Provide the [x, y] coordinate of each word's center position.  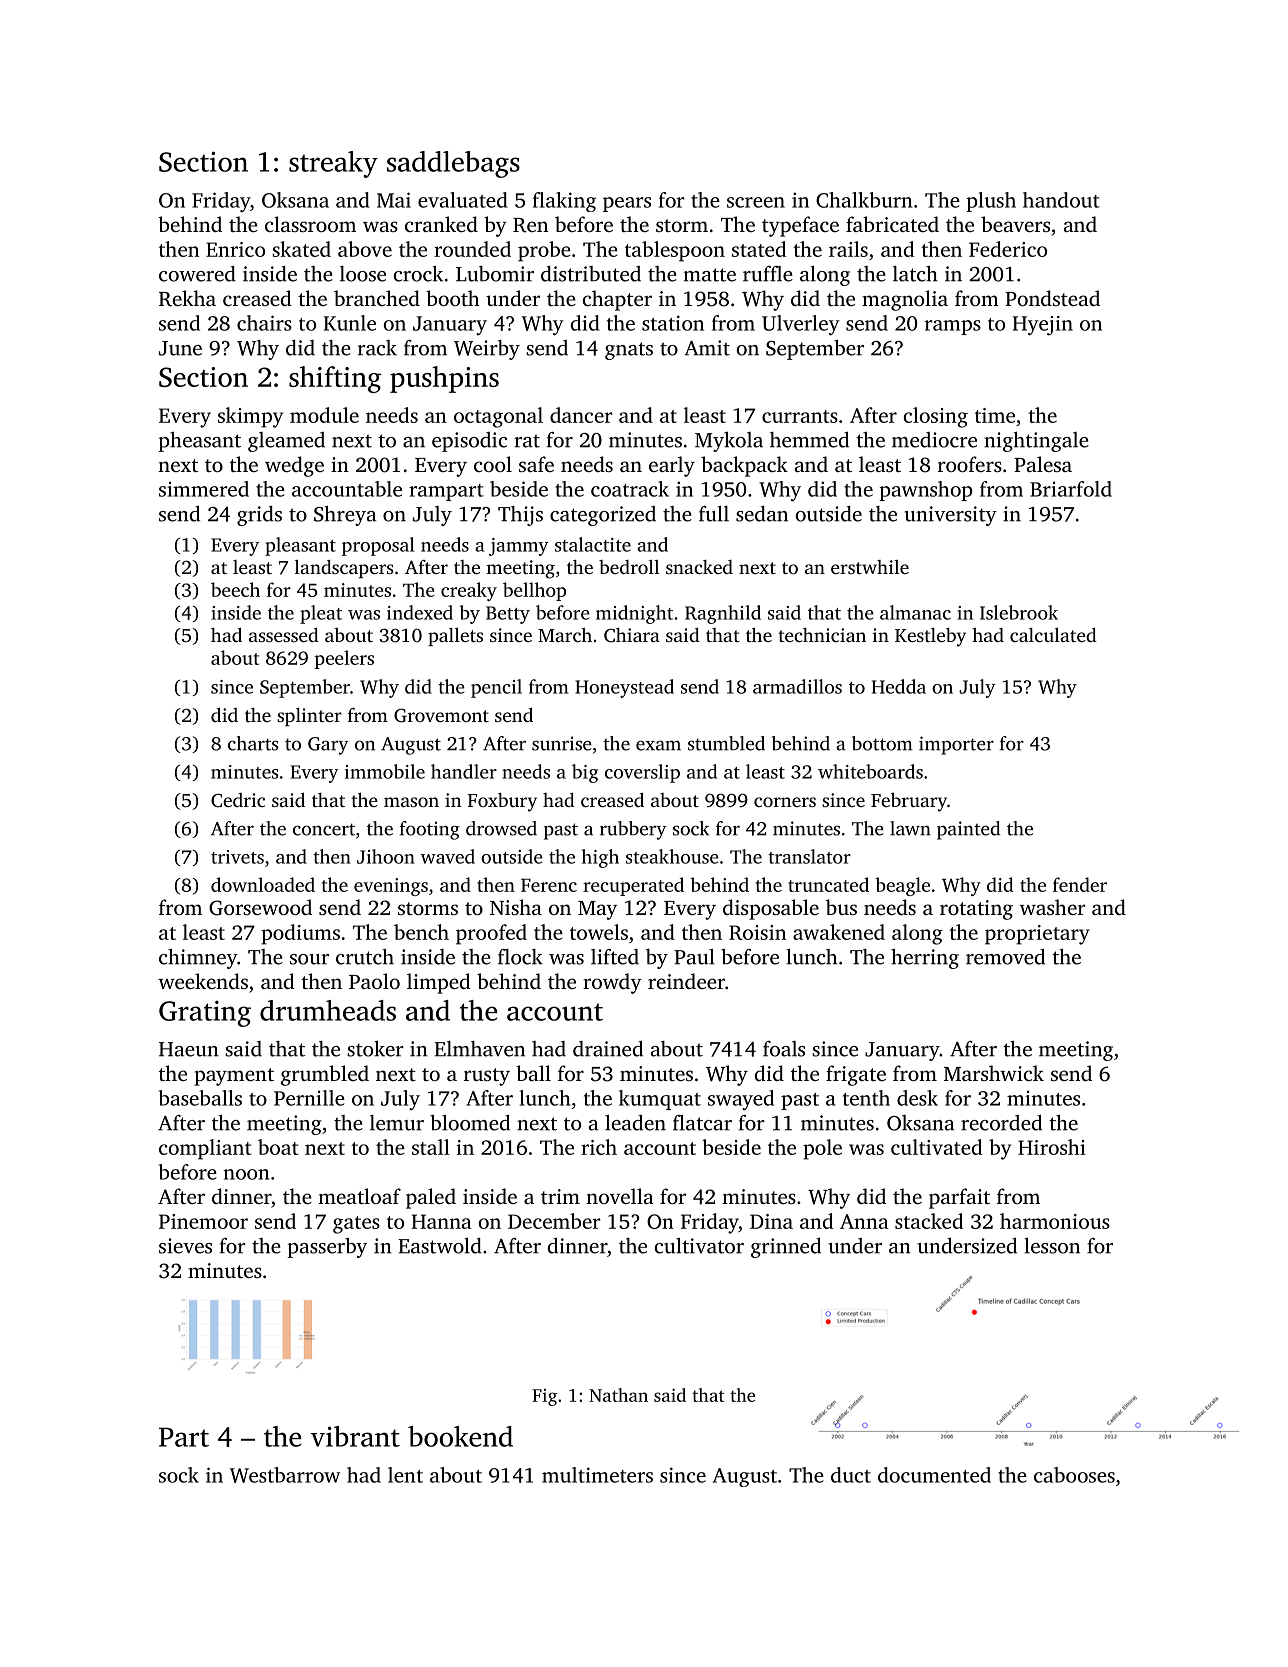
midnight [634, 614]
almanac [915, 612]
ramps [953, 327]
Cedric [238, 800]
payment [234, 1077]
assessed [284, 635]
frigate [856, 1075]
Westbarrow [285, 1475]
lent [405, 1475]
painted [968, 830]
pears [627, 204]
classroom [310, 224]
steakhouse [672, 856]
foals [784, 1049]
